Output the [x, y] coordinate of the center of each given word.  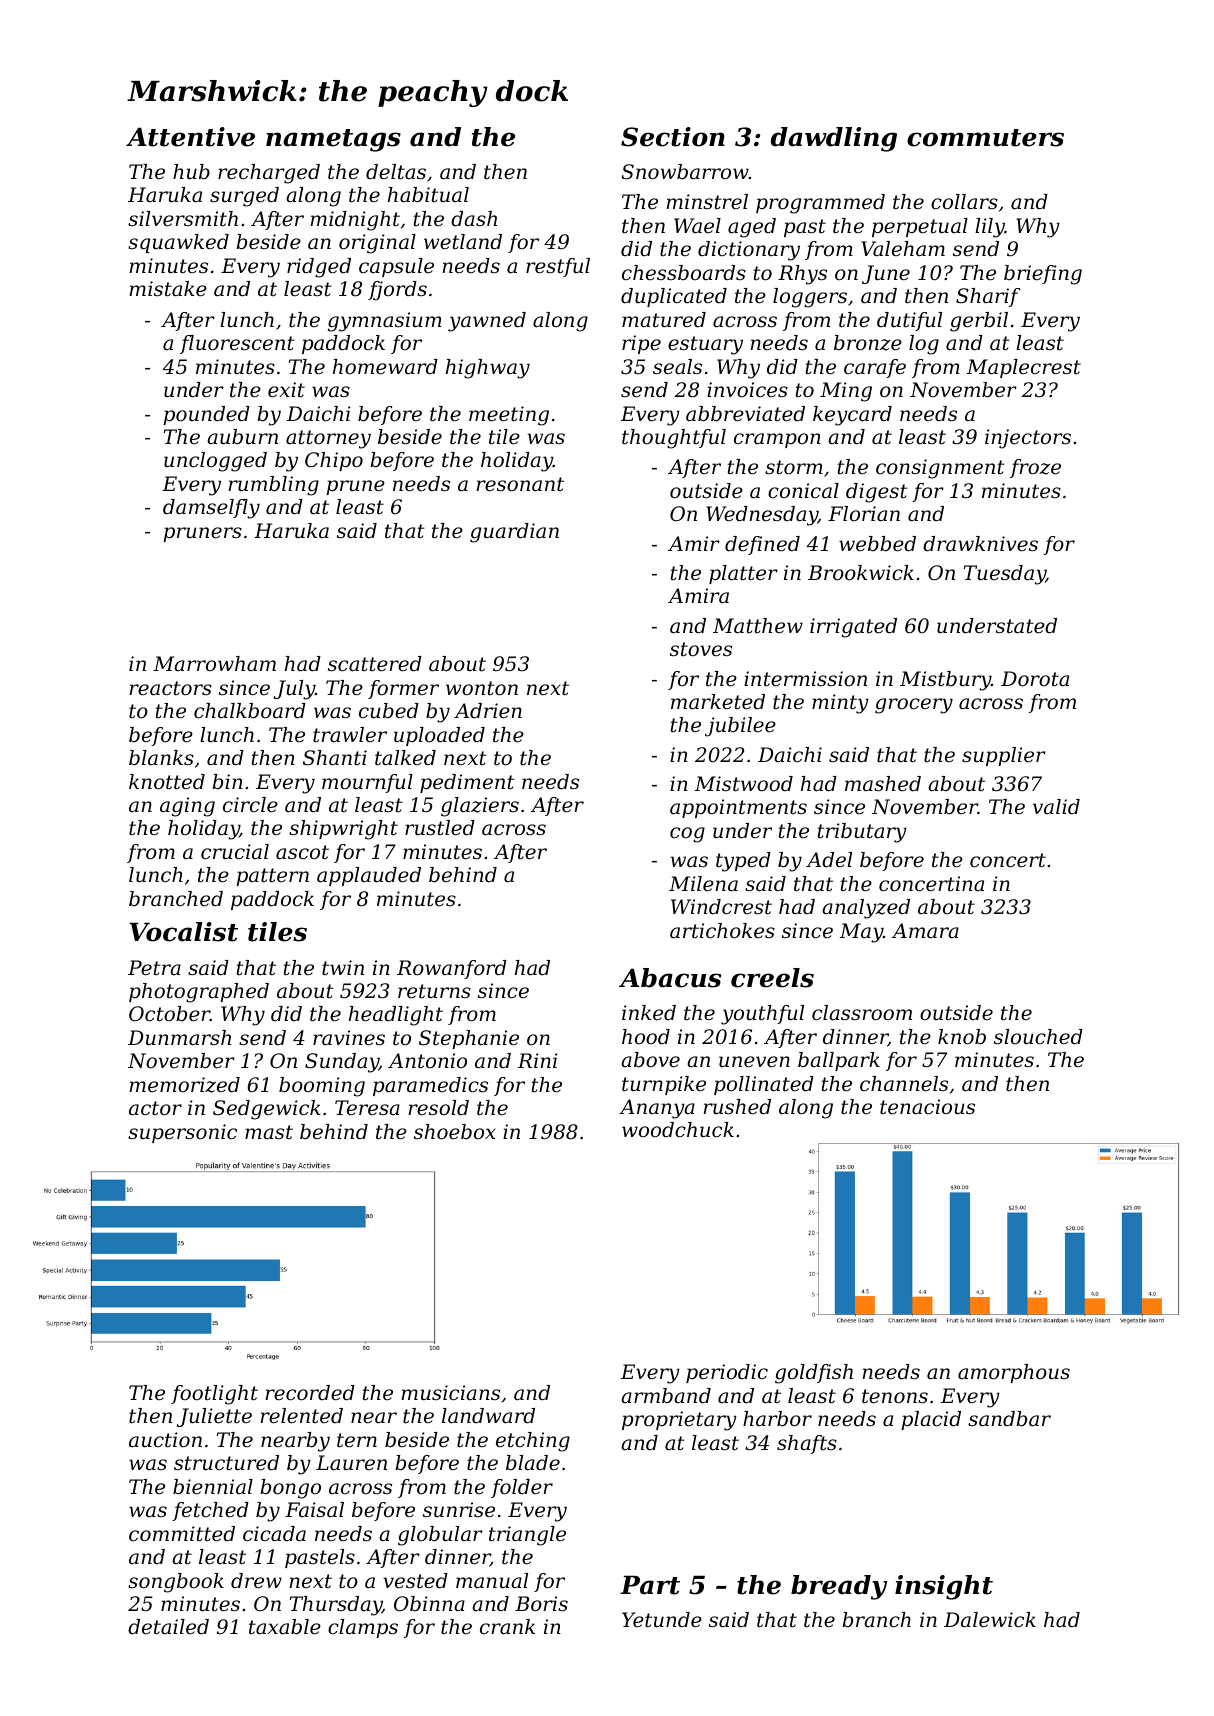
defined [762, 545]
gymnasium [385, 322]
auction [165, 1440]
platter [743, 574]
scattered [375, 664]
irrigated [853, 628]
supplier [1004, 756]
